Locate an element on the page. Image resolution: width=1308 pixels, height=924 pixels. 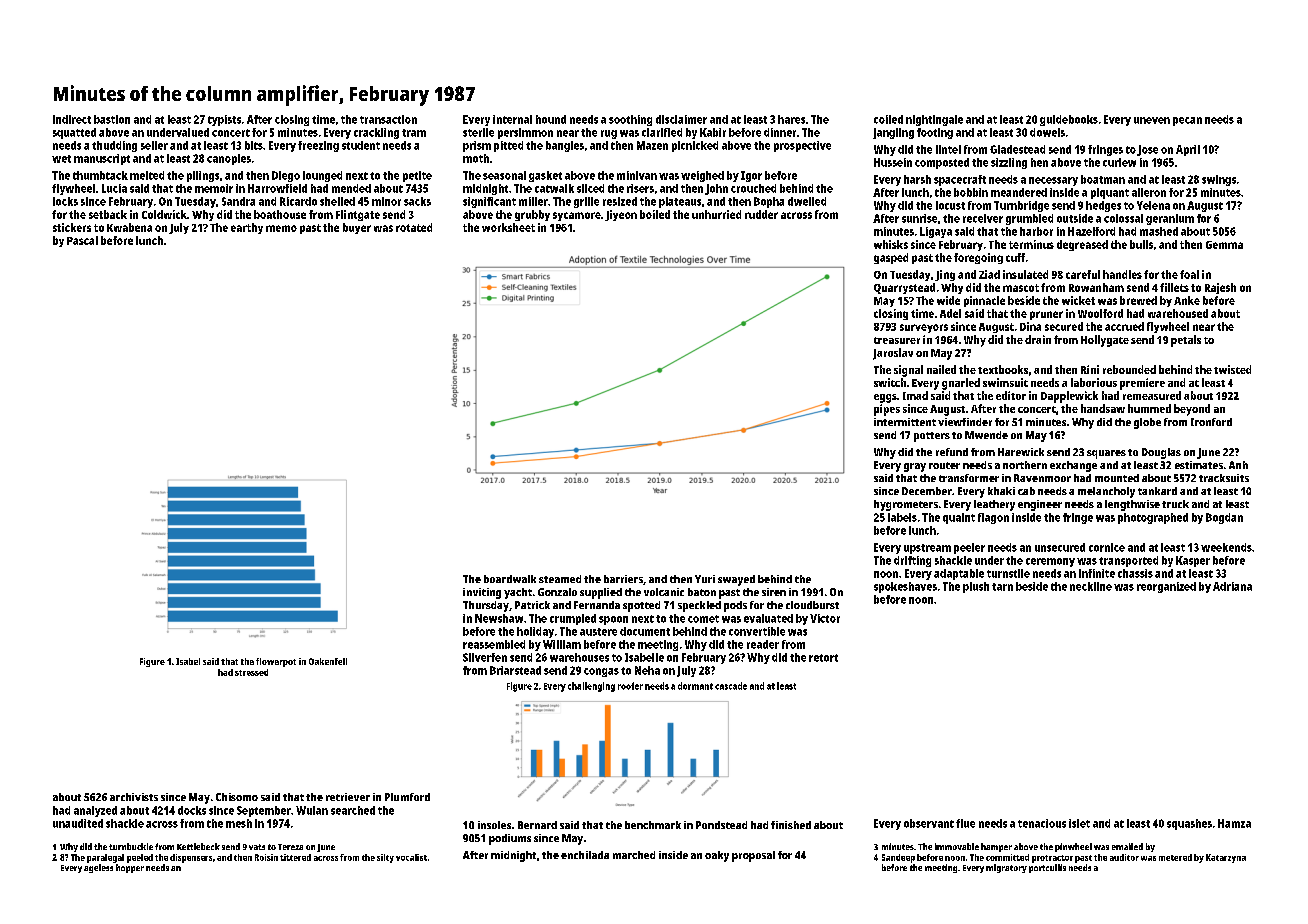
melted is located at coordinates (147, 175).
